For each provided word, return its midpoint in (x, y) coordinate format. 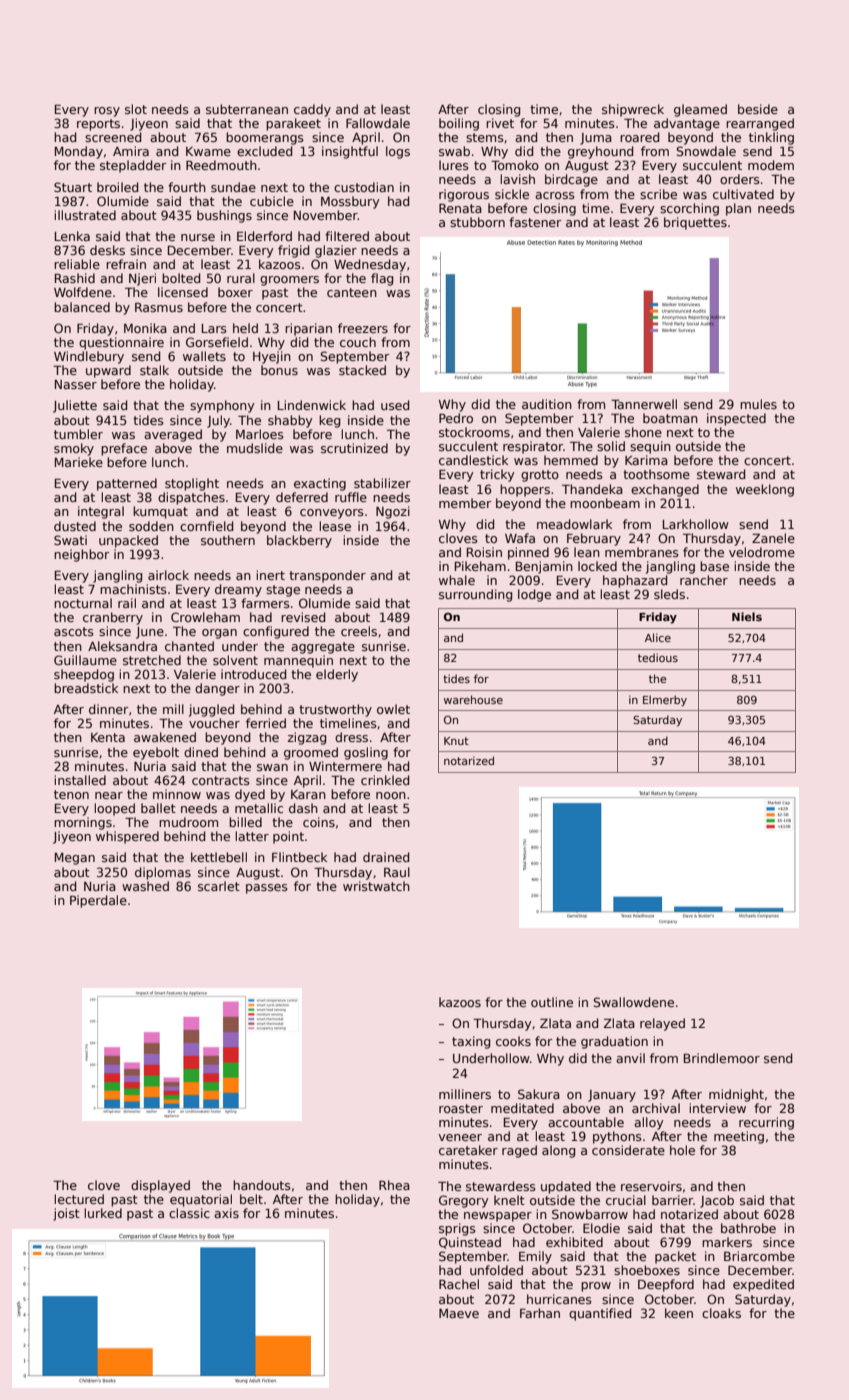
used (395, 405)
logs (398, 152)
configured (276, 632)
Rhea (394, 1185)
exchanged (665, 490)
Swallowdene (634, 1002)
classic (189, 1213)
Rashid (75, 278)
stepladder (133, 166)
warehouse (473, 699)
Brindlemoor (722, 1058)
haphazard (635, 581)
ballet (158, 808)
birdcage (571, 180)
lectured (79, 1199)
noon (391, 795)
